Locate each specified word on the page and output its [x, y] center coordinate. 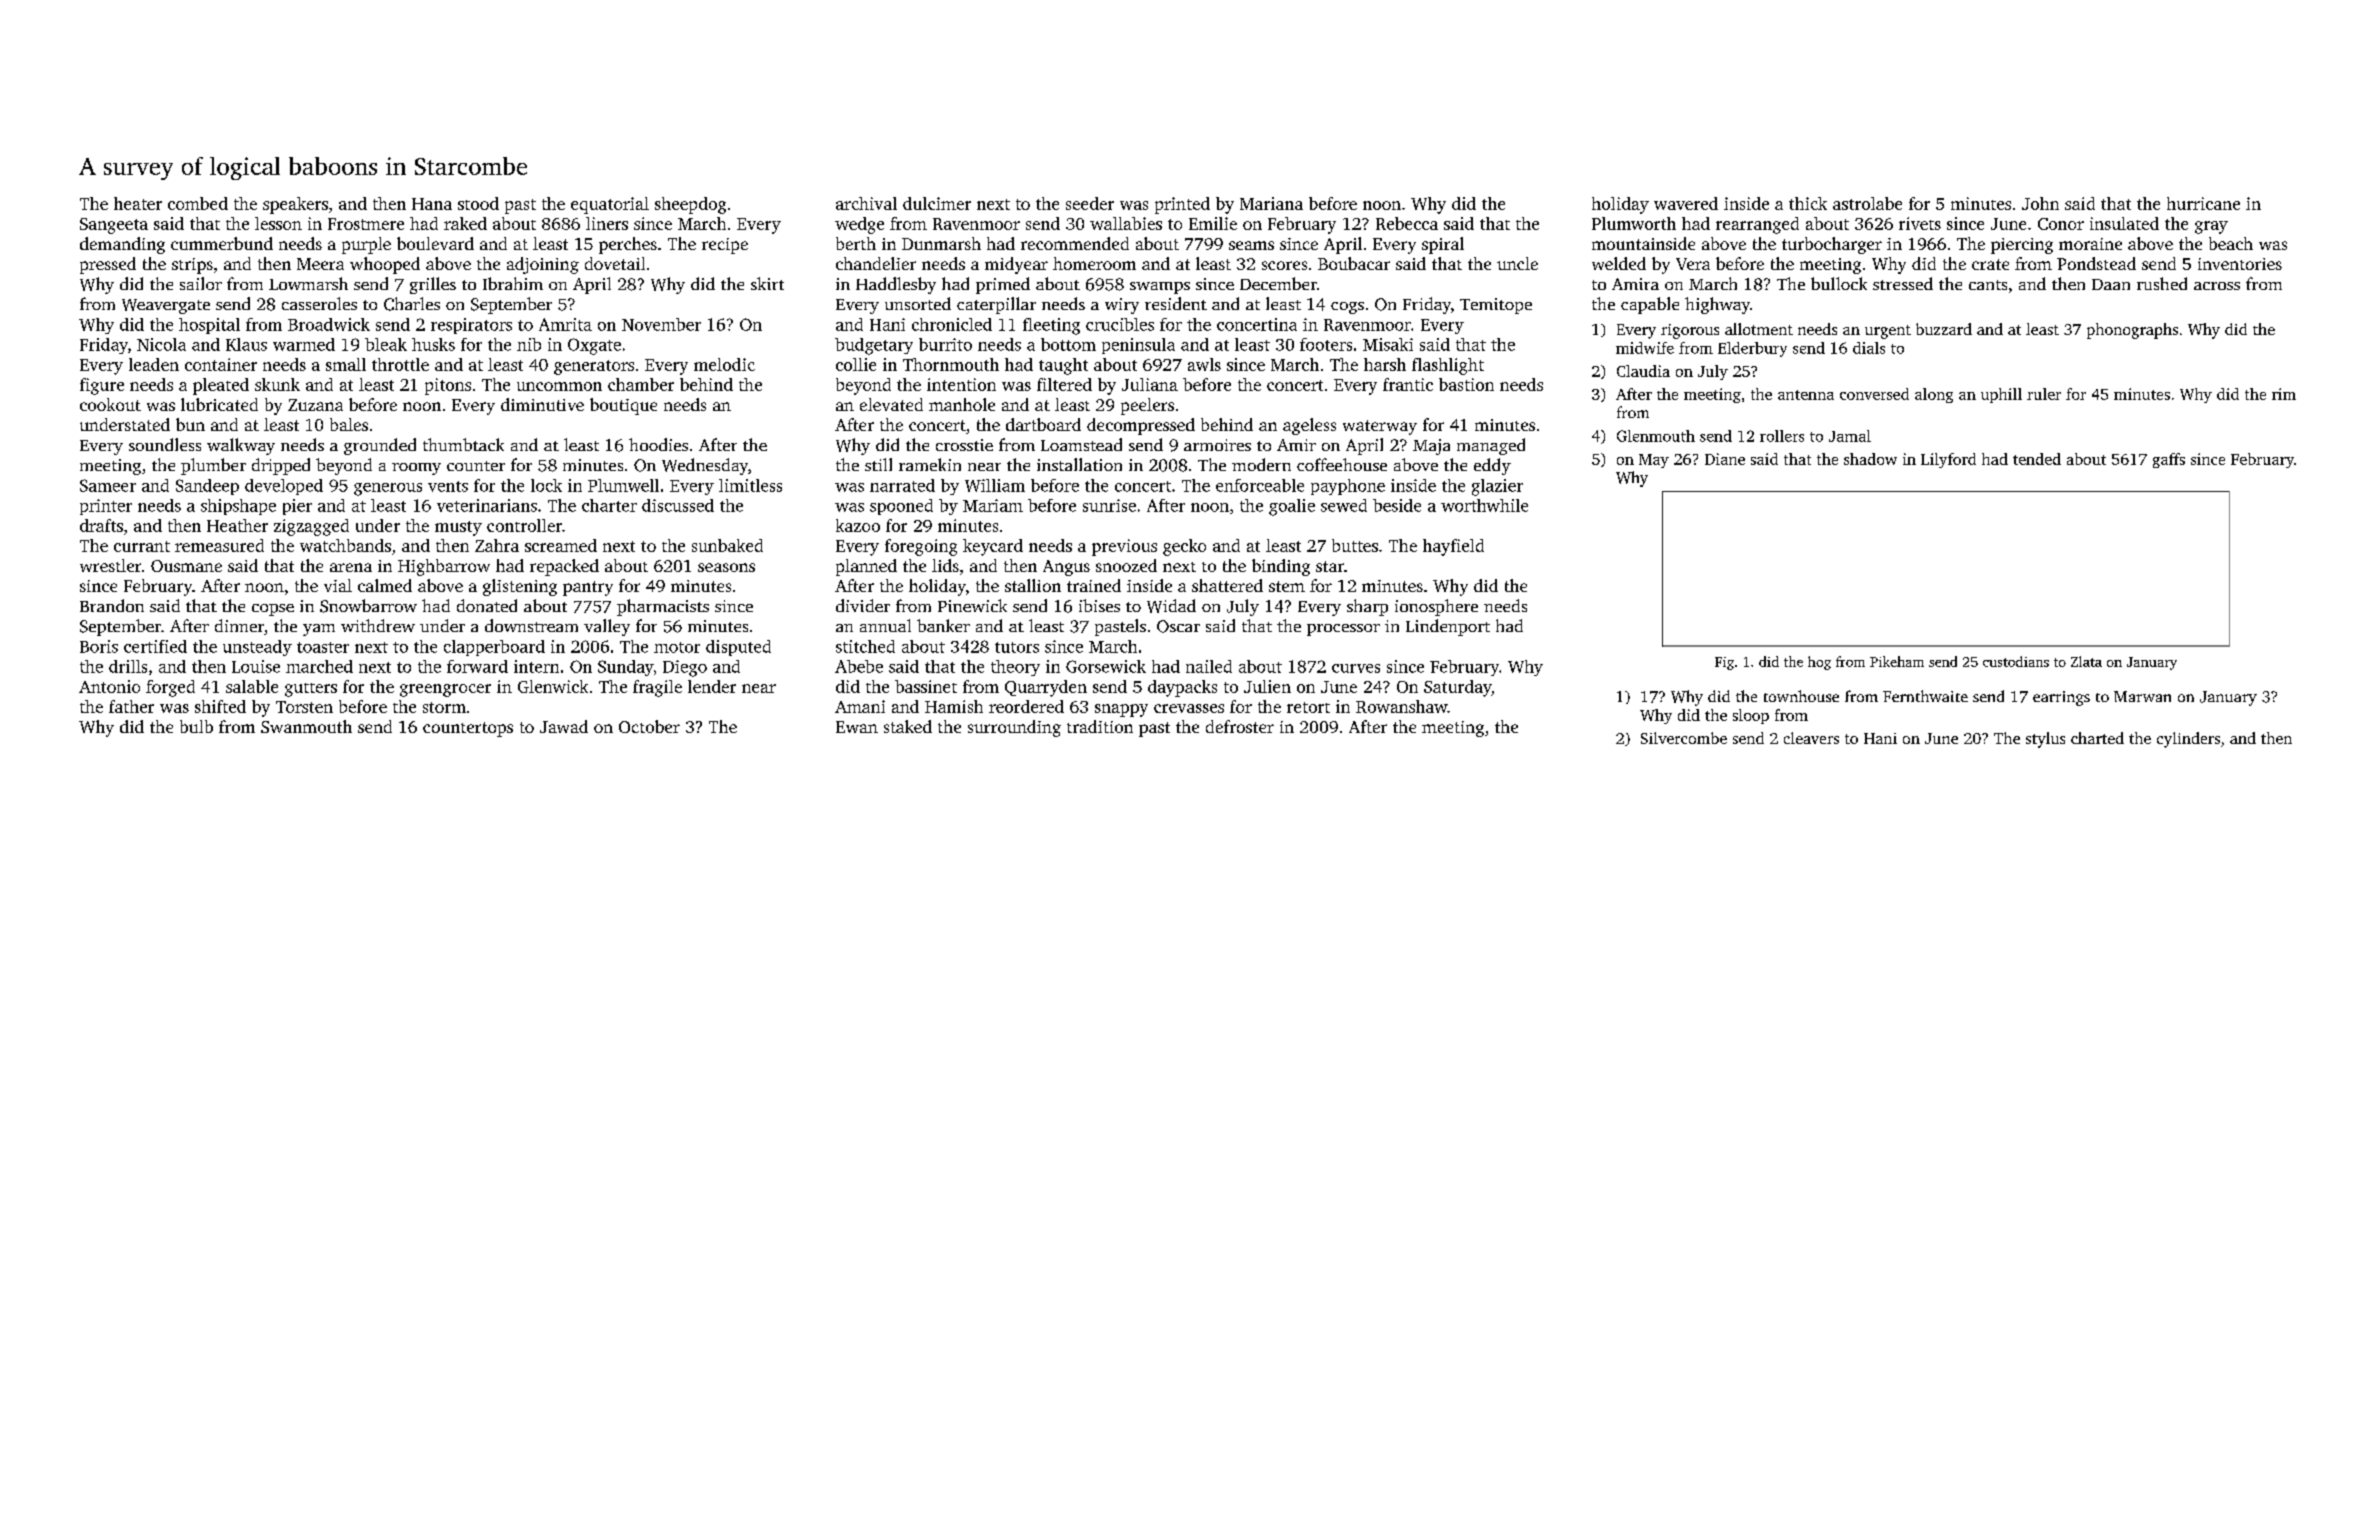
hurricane [2203, 203]
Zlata [2086, 661]
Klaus [246, 344]
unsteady [257, 648]
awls [1204, 364]
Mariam [993, 505]
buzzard [1944, 329]
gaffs [2169, 460]
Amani [860, 706]
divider [863, 605]
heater [138, 203]
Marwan [2142, 696]
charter [609, 505]
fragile [657, 688]
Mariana [1271, 203]
